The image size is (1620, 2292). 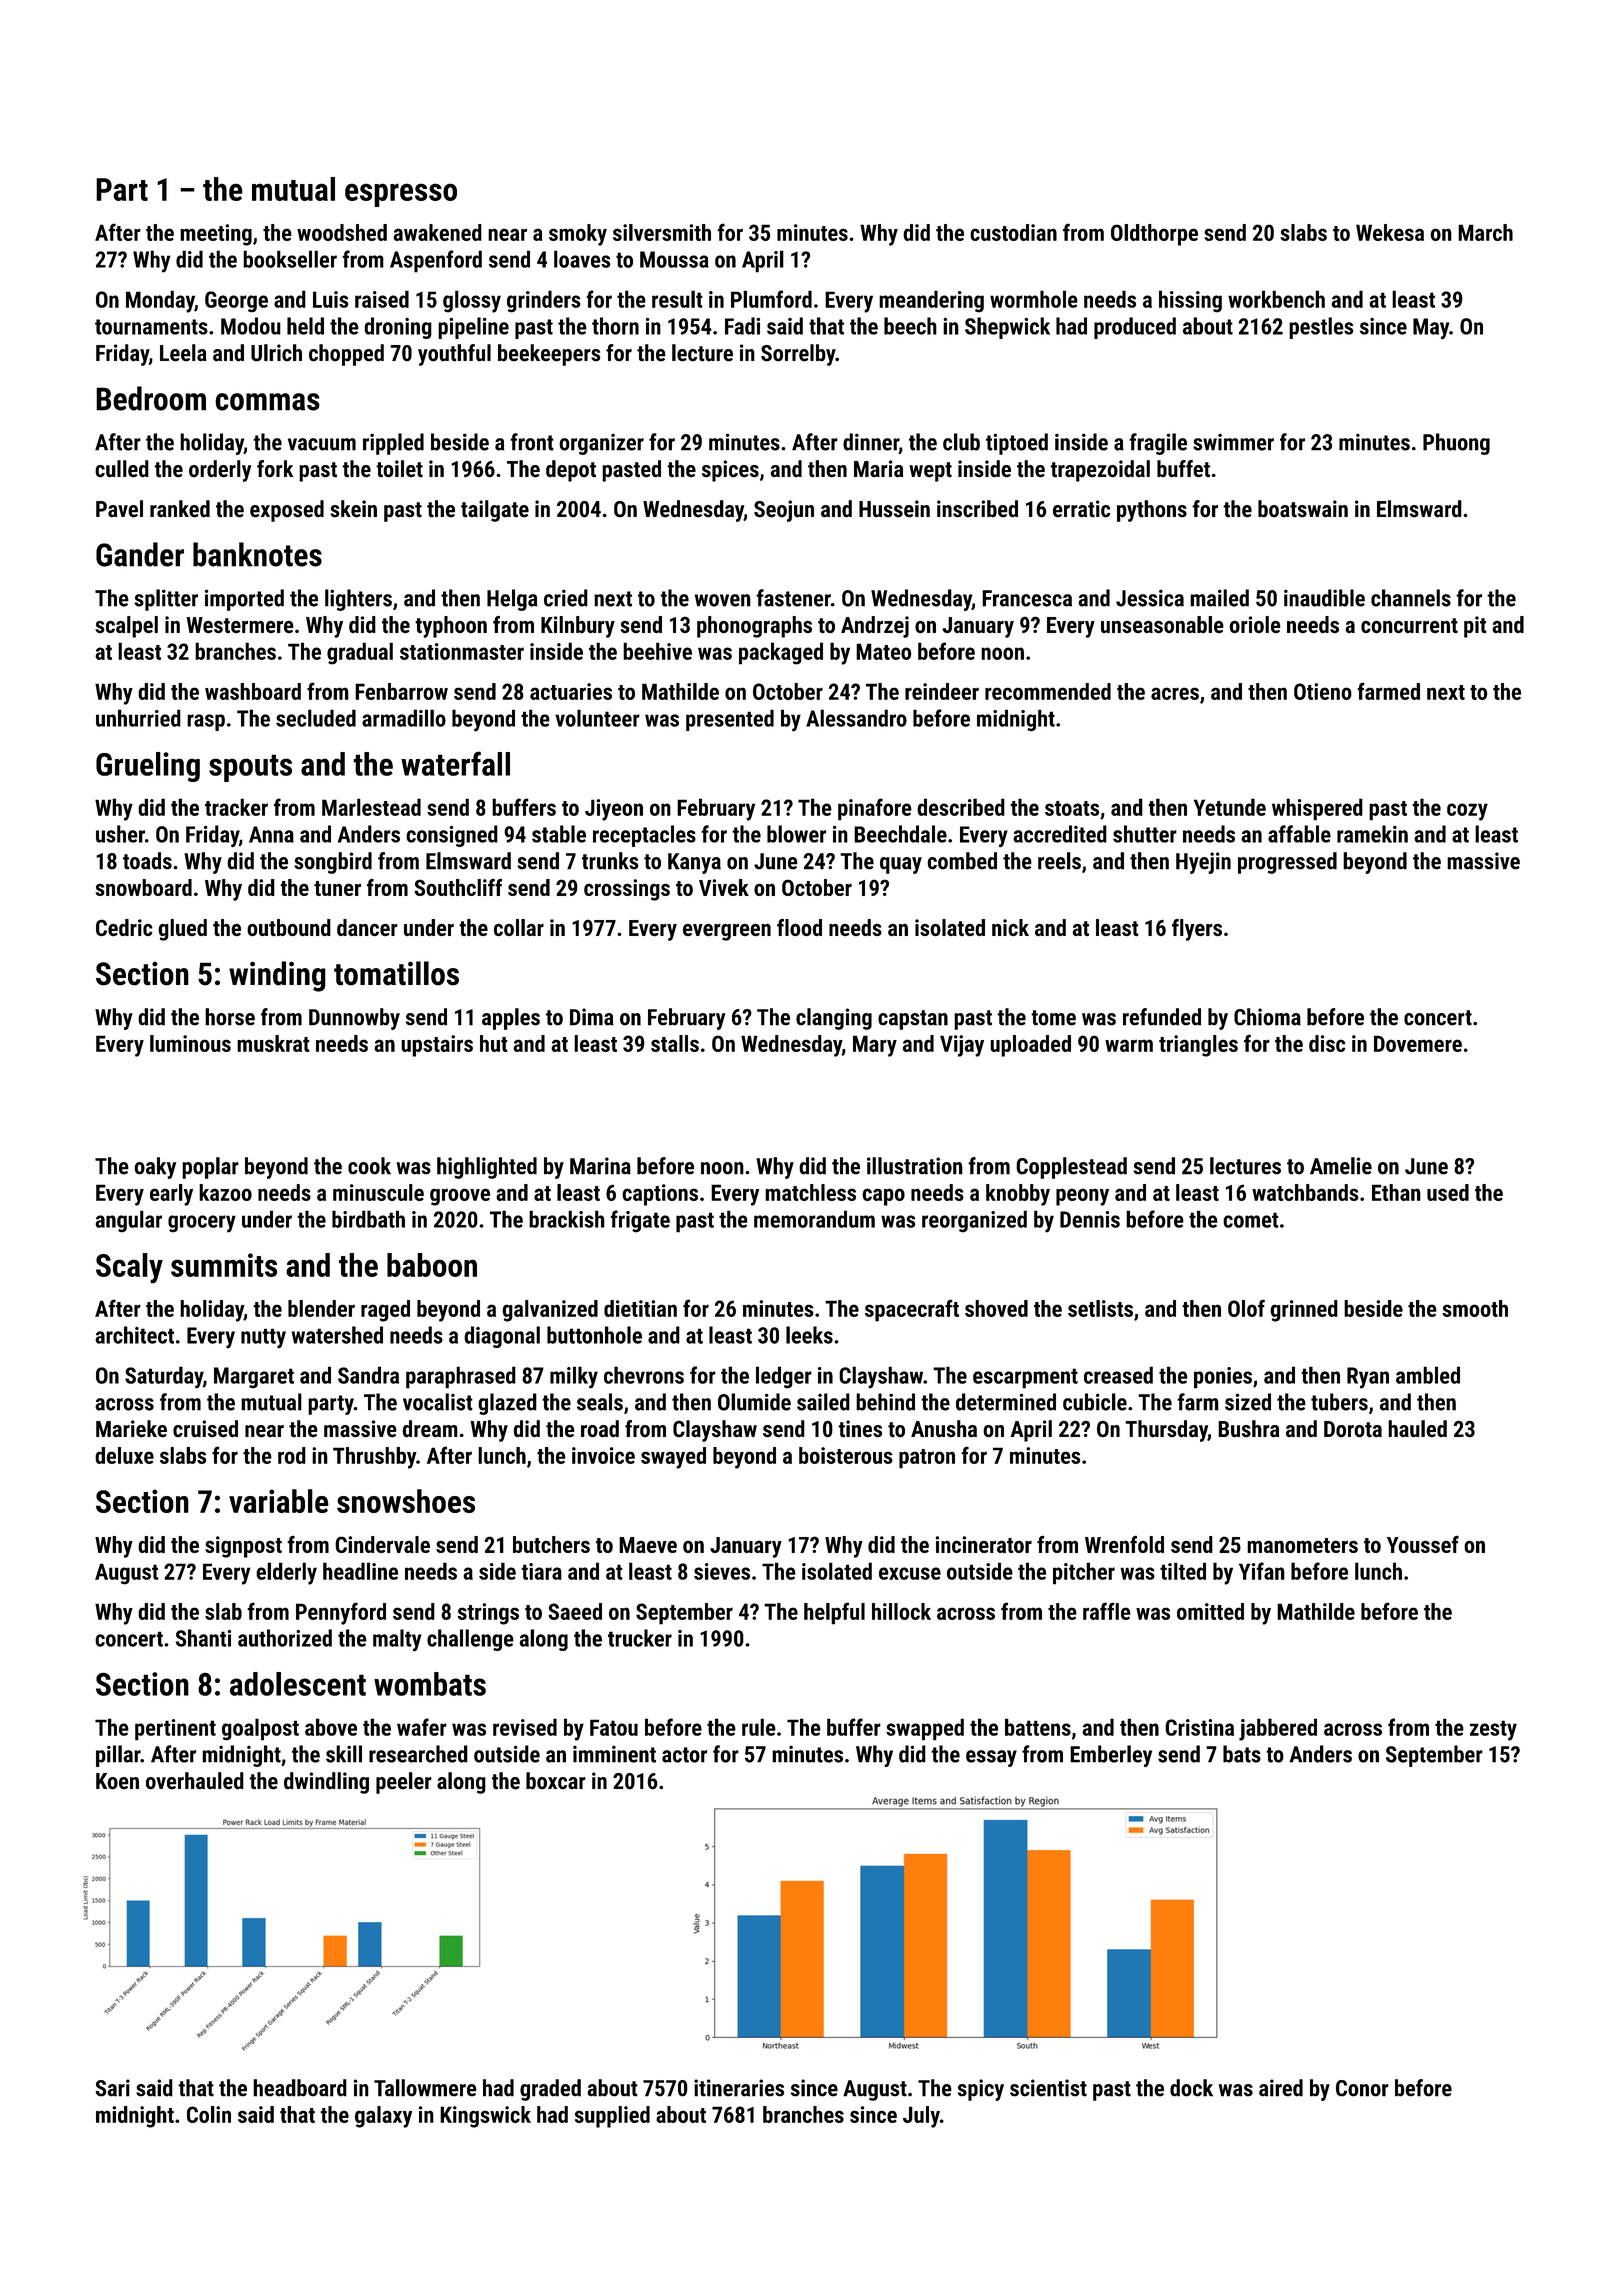 I want to click on Wekesa, so click(x=1390, y=232).
